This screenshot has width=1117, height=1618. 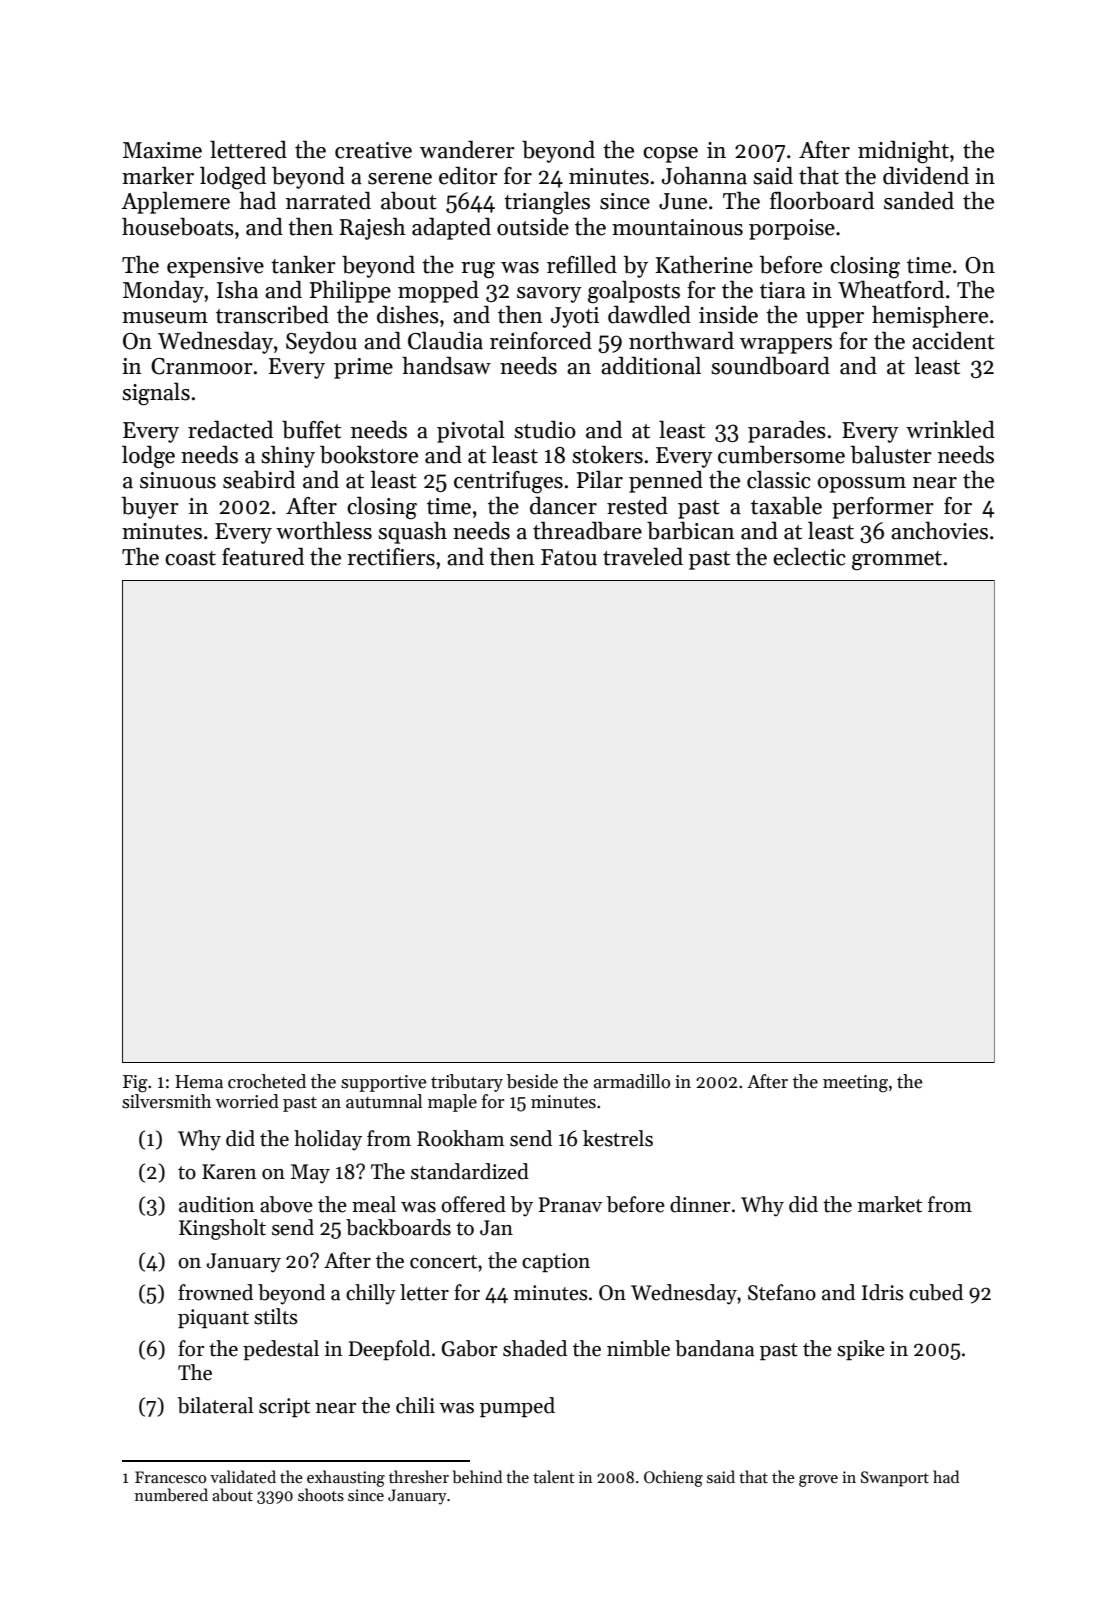 What do you see at coordinates (632, 1081) in the screenshot?
I see `armadillo` at bounding box center [632, 1081].
